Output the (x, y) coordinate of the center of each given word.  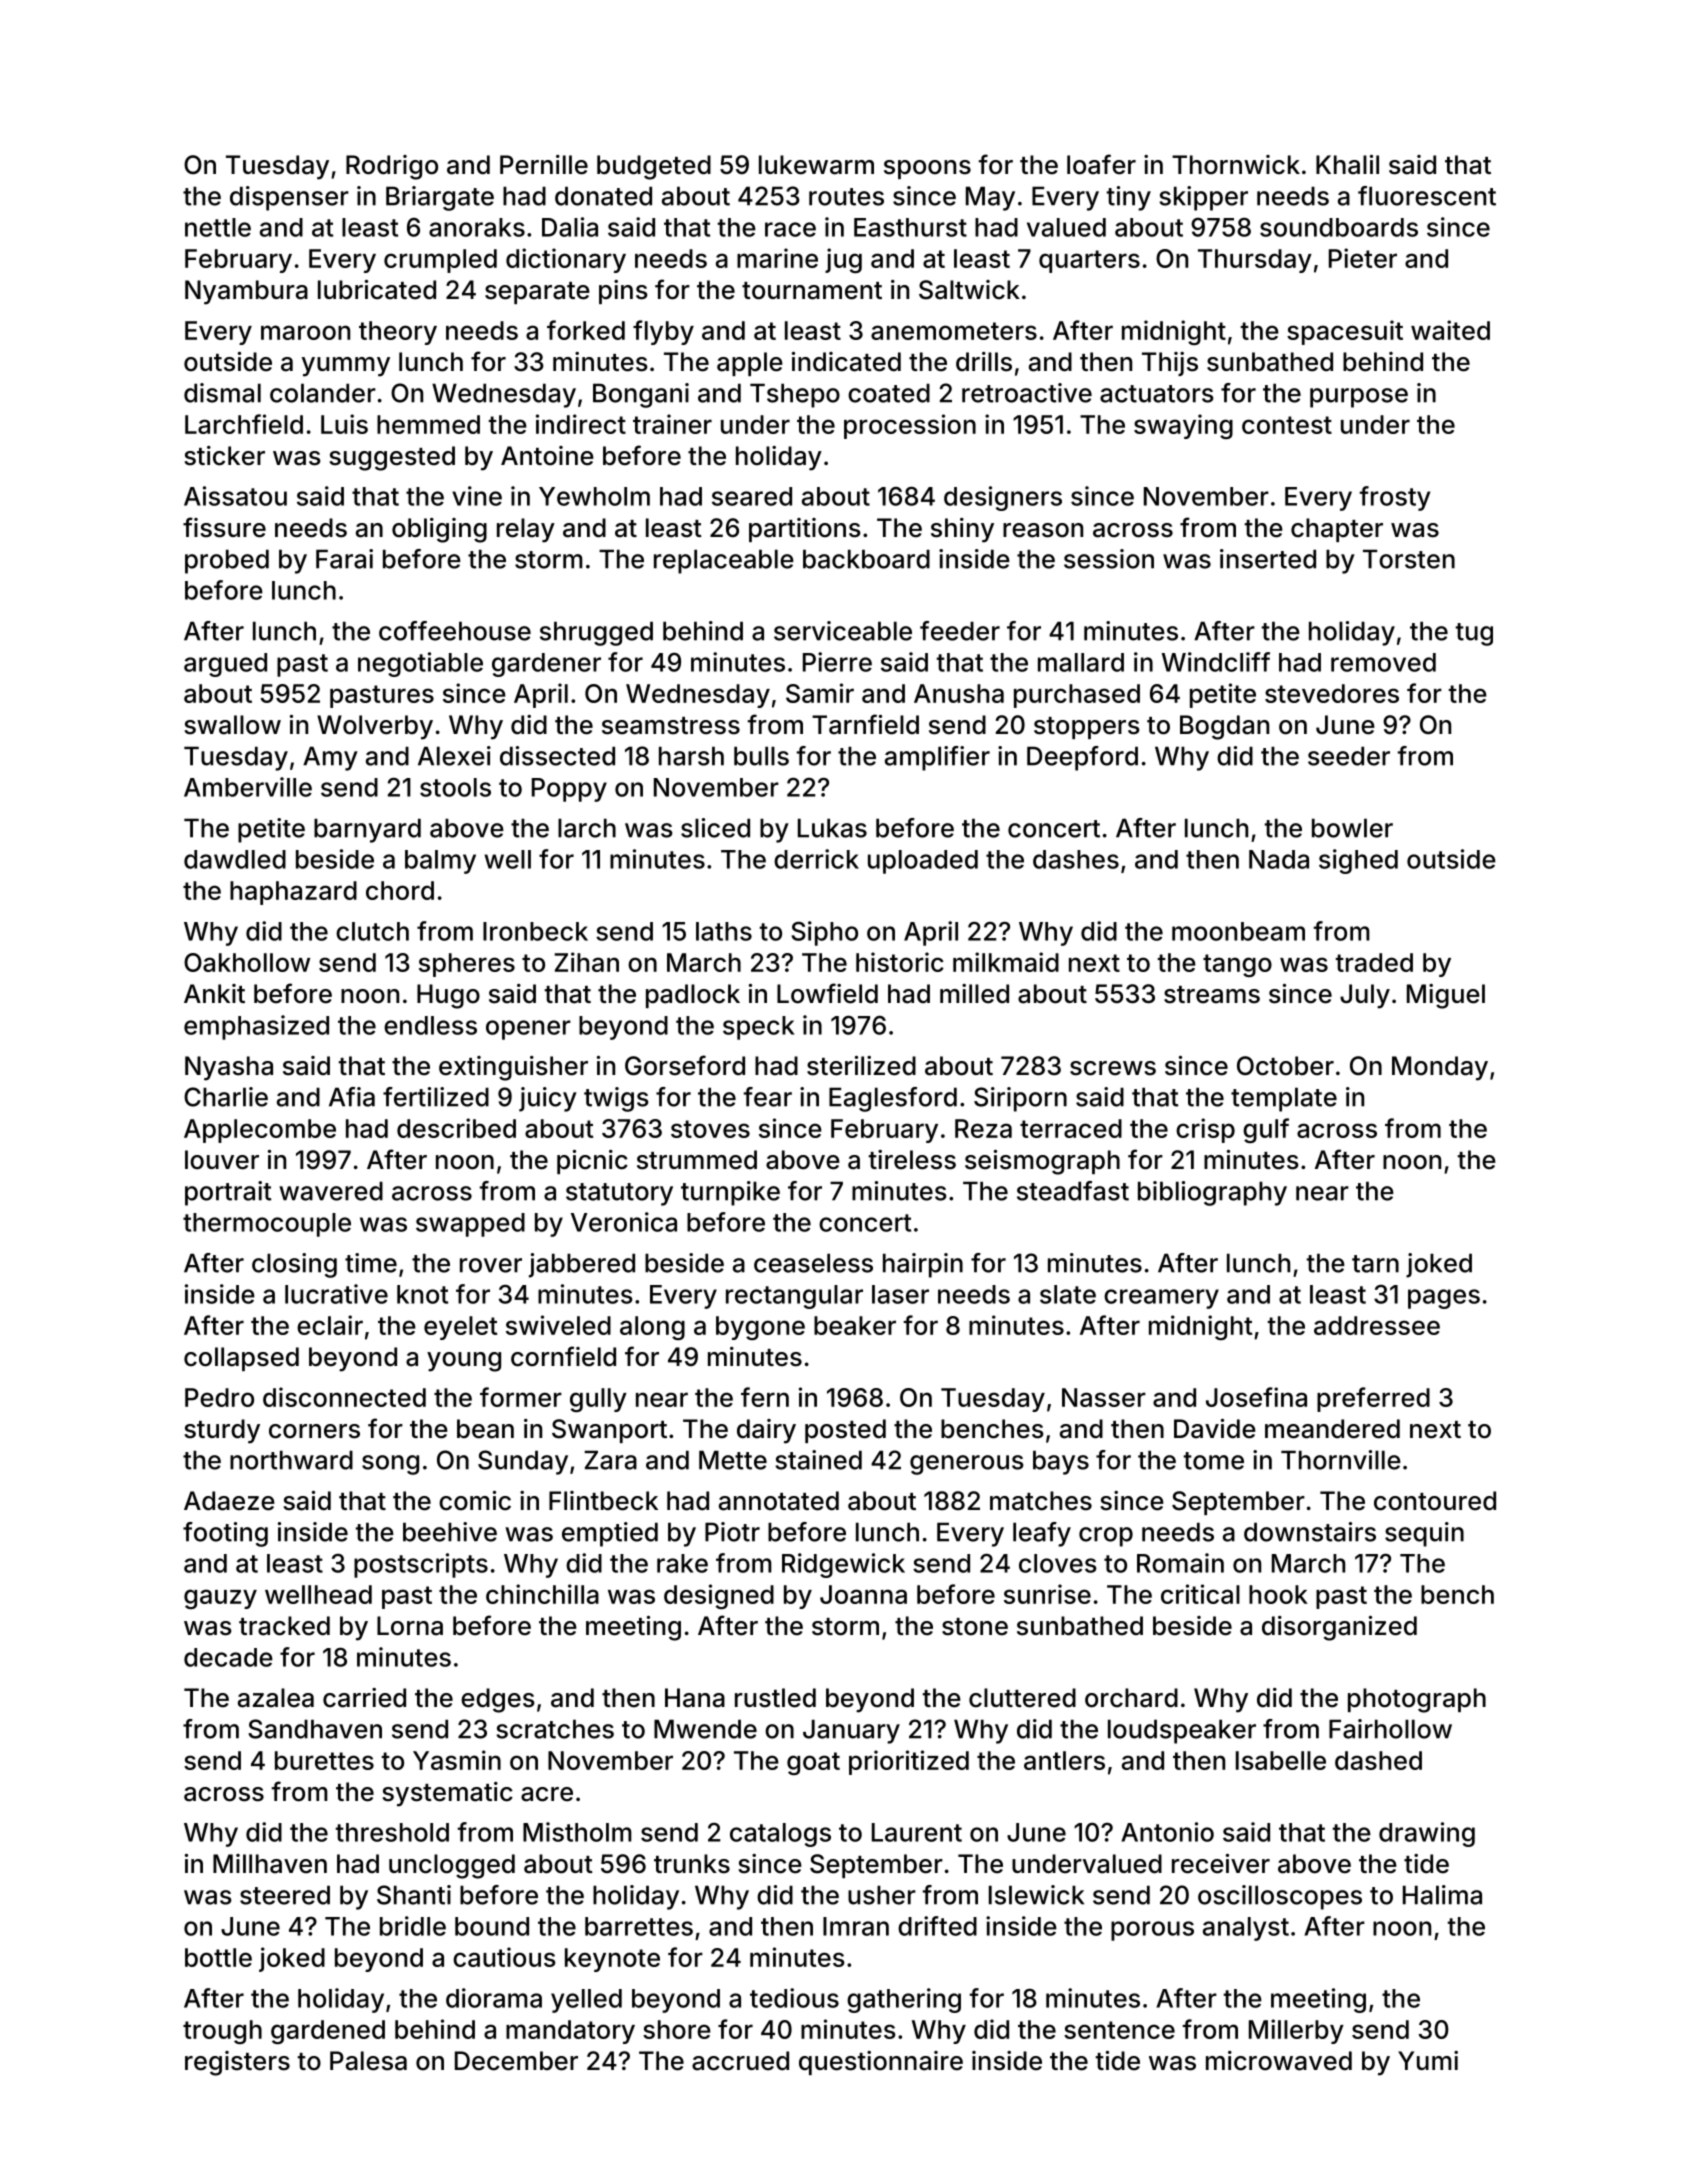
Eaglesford (893, 1099)
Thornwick (1236, 165)
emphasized (256, 1027)
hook (1278, 1594)
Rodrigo (392, 167)
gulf (1266, 1130)
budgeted (654, 167)
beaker (855, 1325)
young (464, 1362)
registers (237, 2063)
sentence (1119, 2030)
